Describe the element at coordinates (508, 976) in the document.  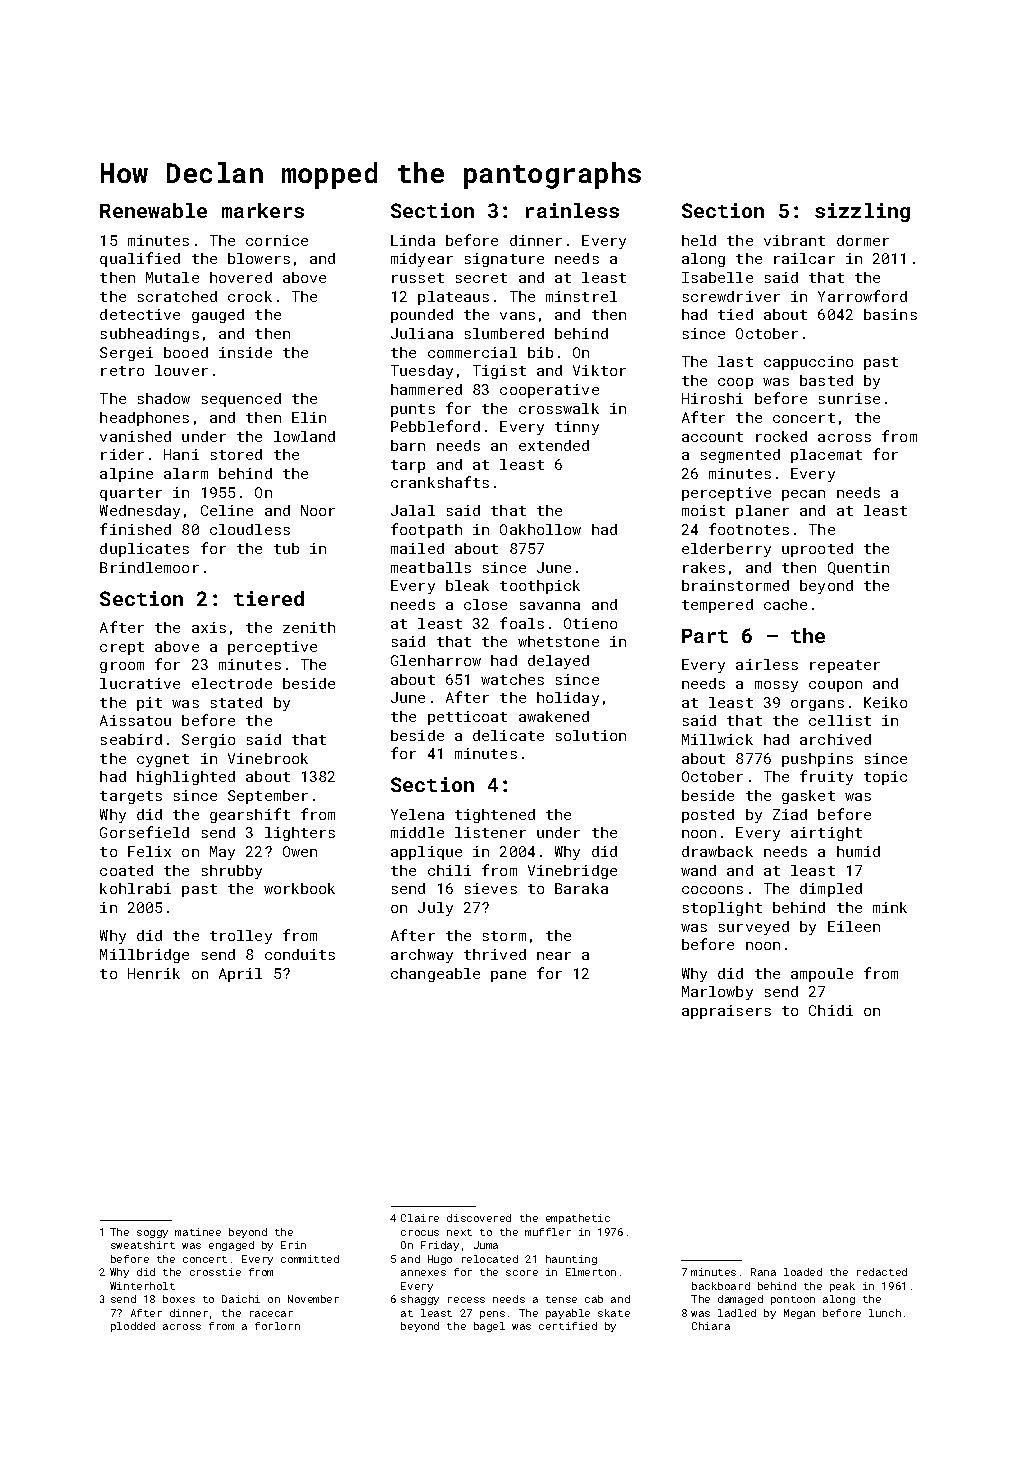
I see `pane` at that location.
